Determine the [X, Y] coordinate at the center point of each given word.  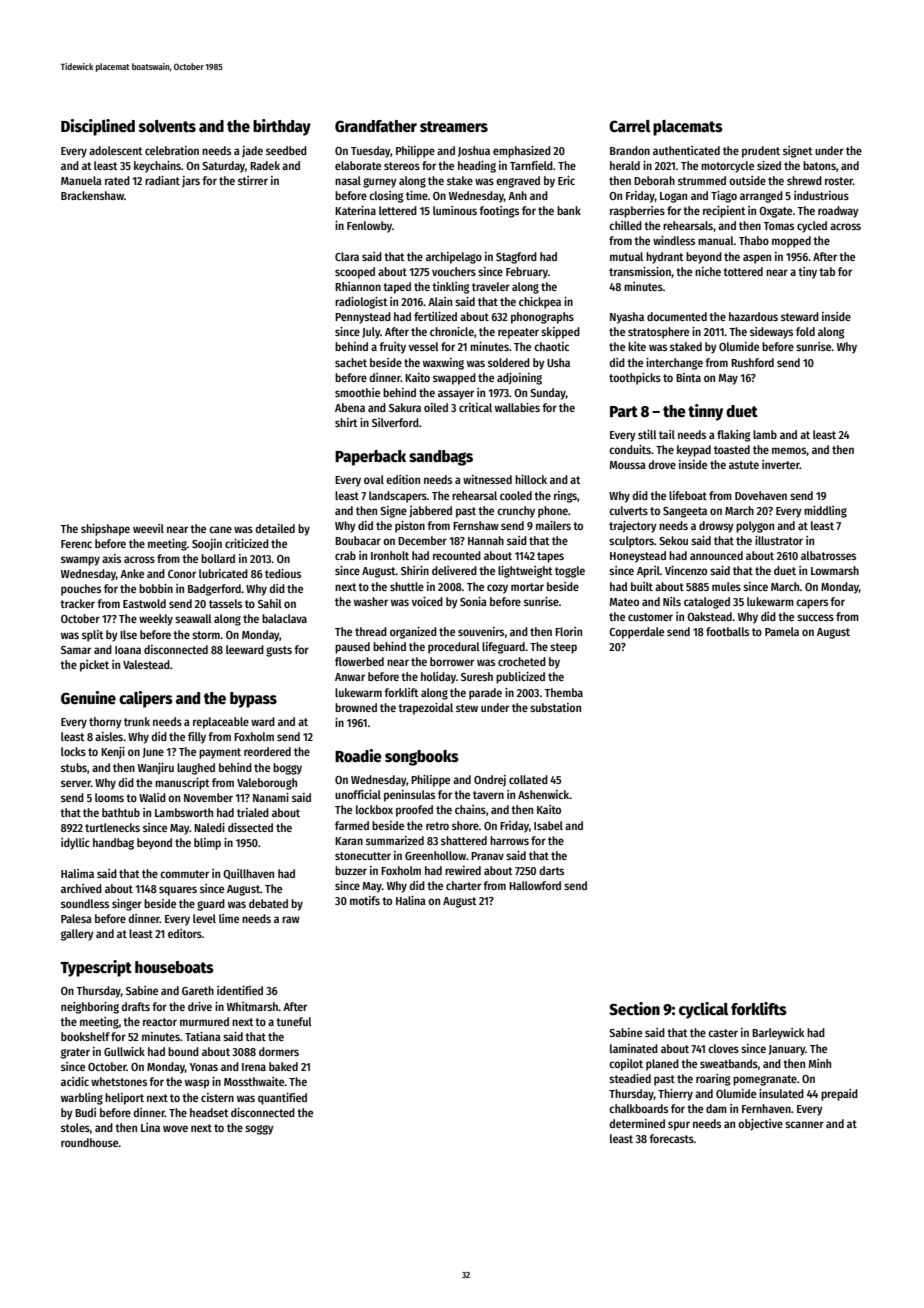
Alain [440, 301]
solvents [167, 126]
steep [563, 648]
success [815, 617]
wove [175, 1128]
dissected [250, 827]
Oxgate [775, 212]
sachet [351, 362]
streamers [454, 126]
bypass [253, 700]
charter [463, 885]
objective [760, 1125]
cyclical [703, 1010]
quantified [282, 1099]
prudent [761, 152]
